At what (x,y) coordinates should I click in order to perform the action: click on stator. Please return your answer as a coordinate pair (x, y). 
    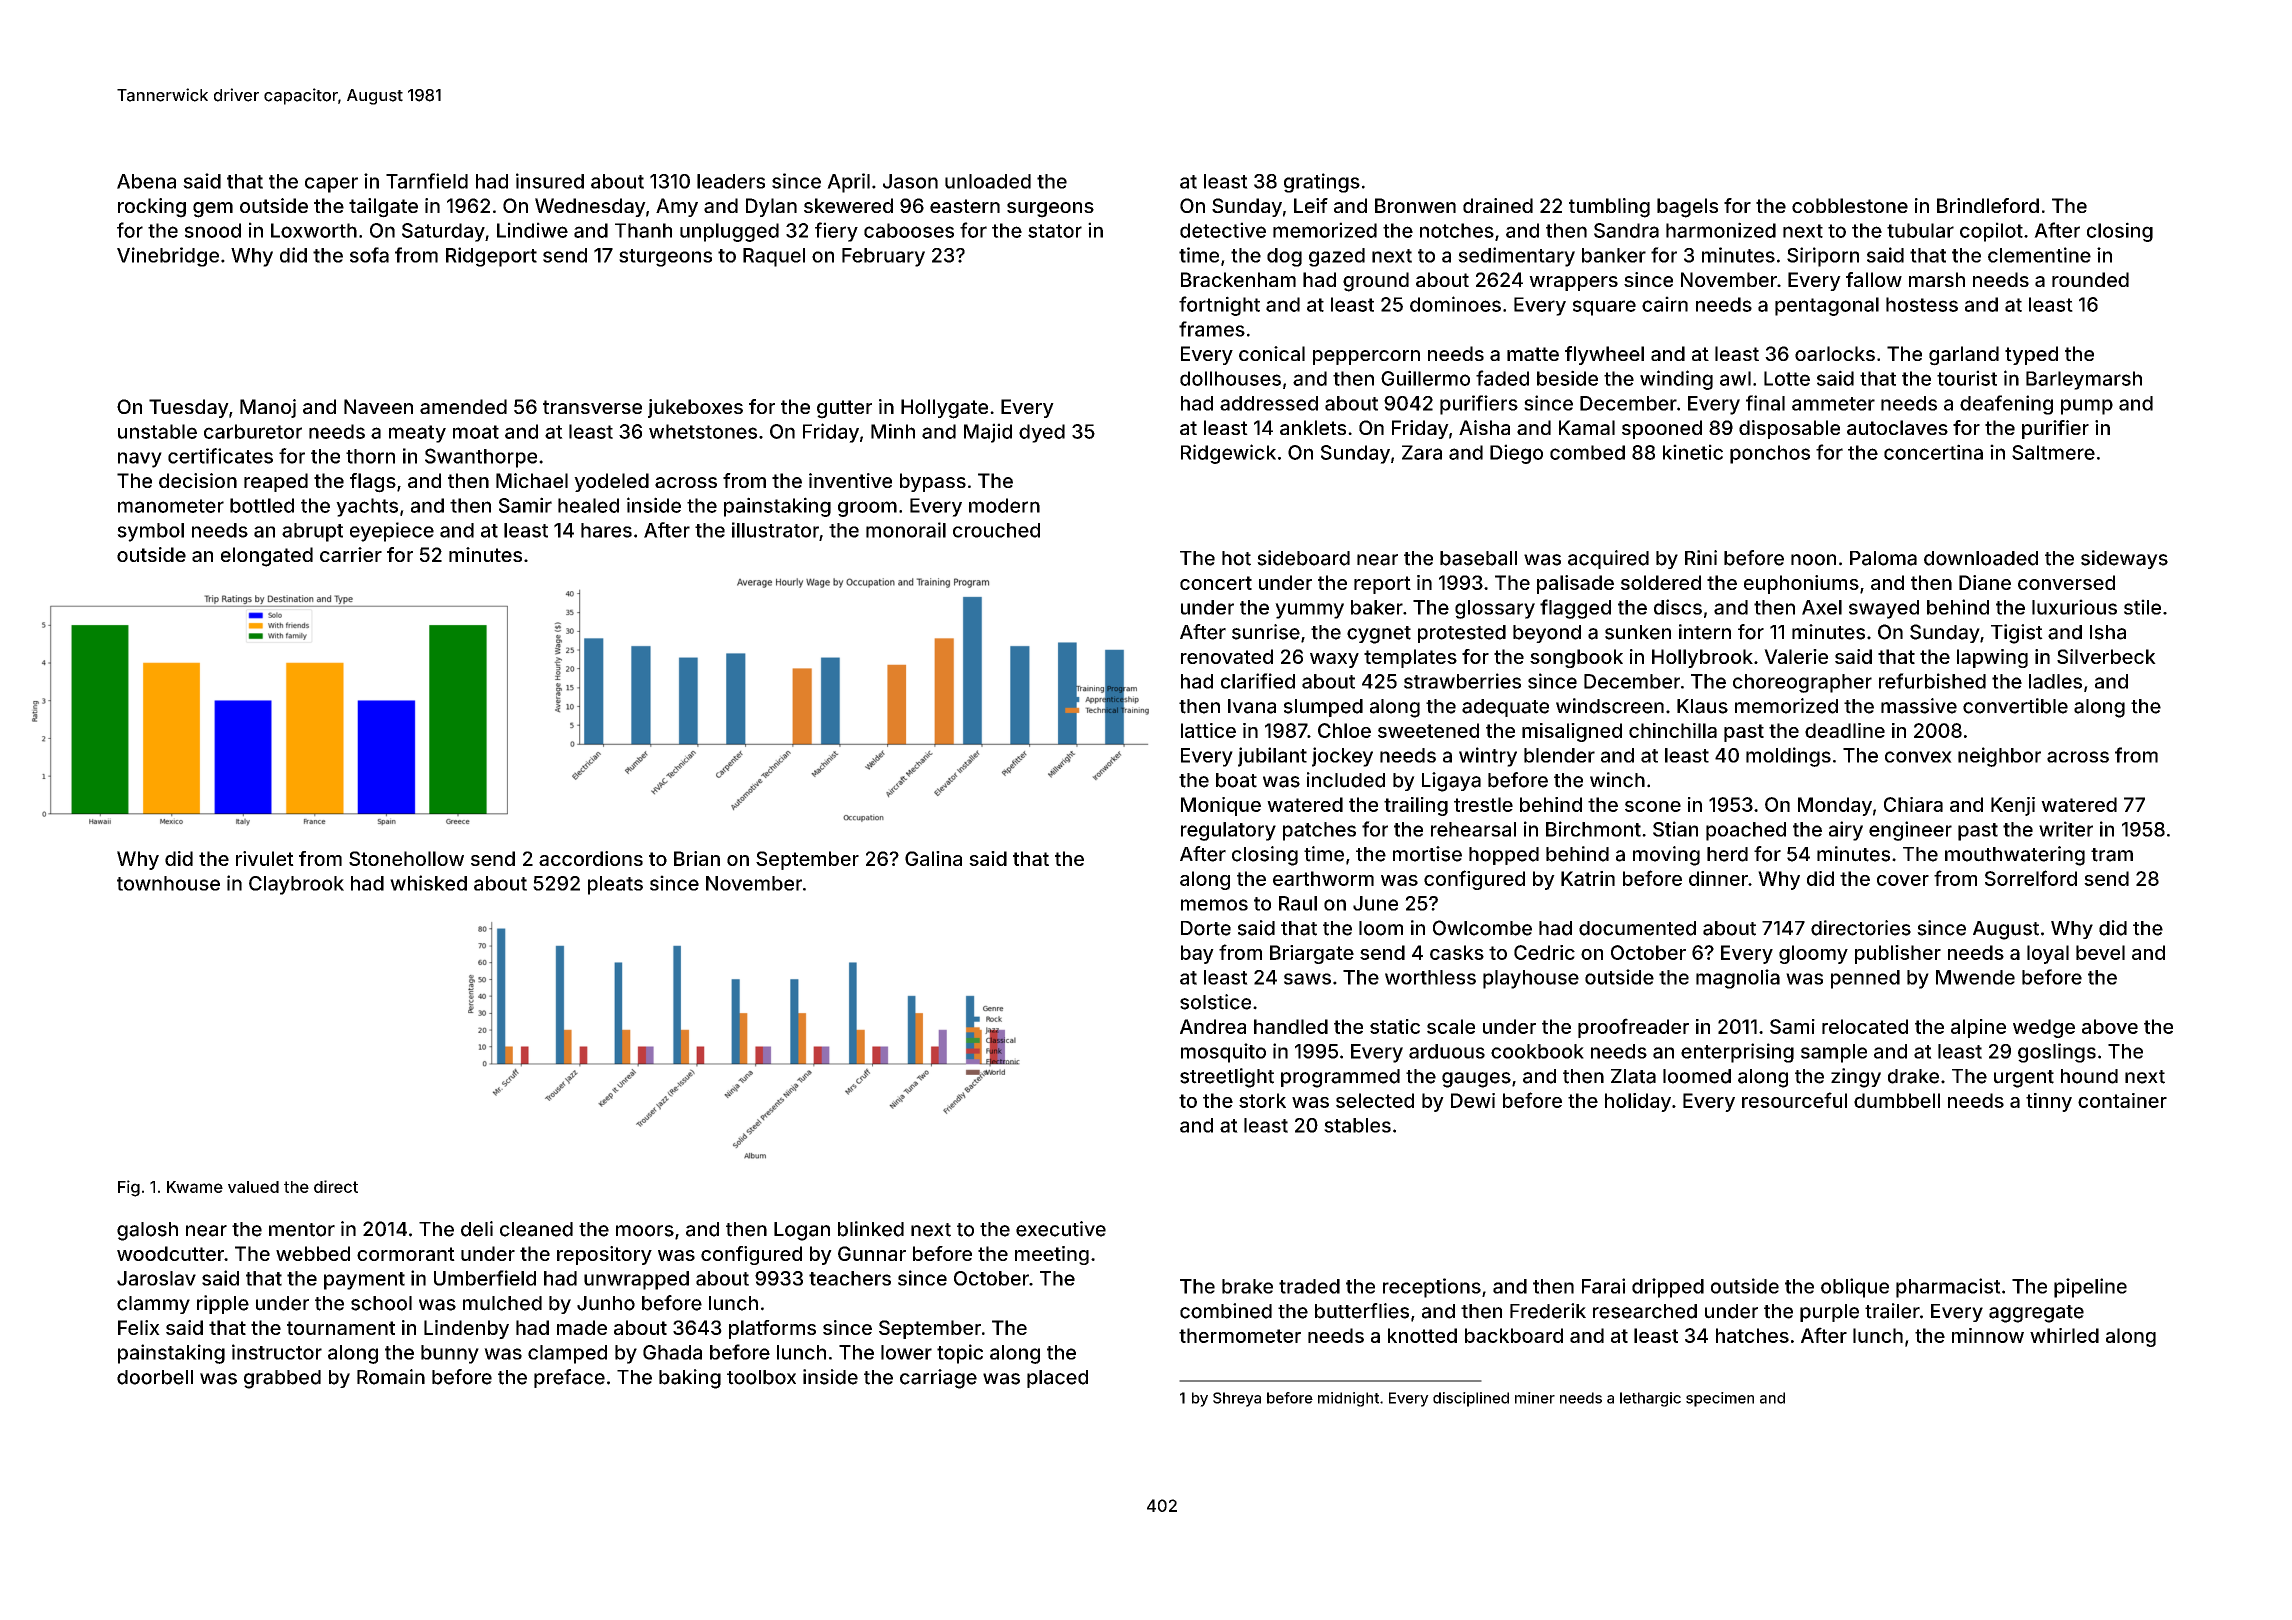
    Looking at the image, I should click on (1055, 231).
